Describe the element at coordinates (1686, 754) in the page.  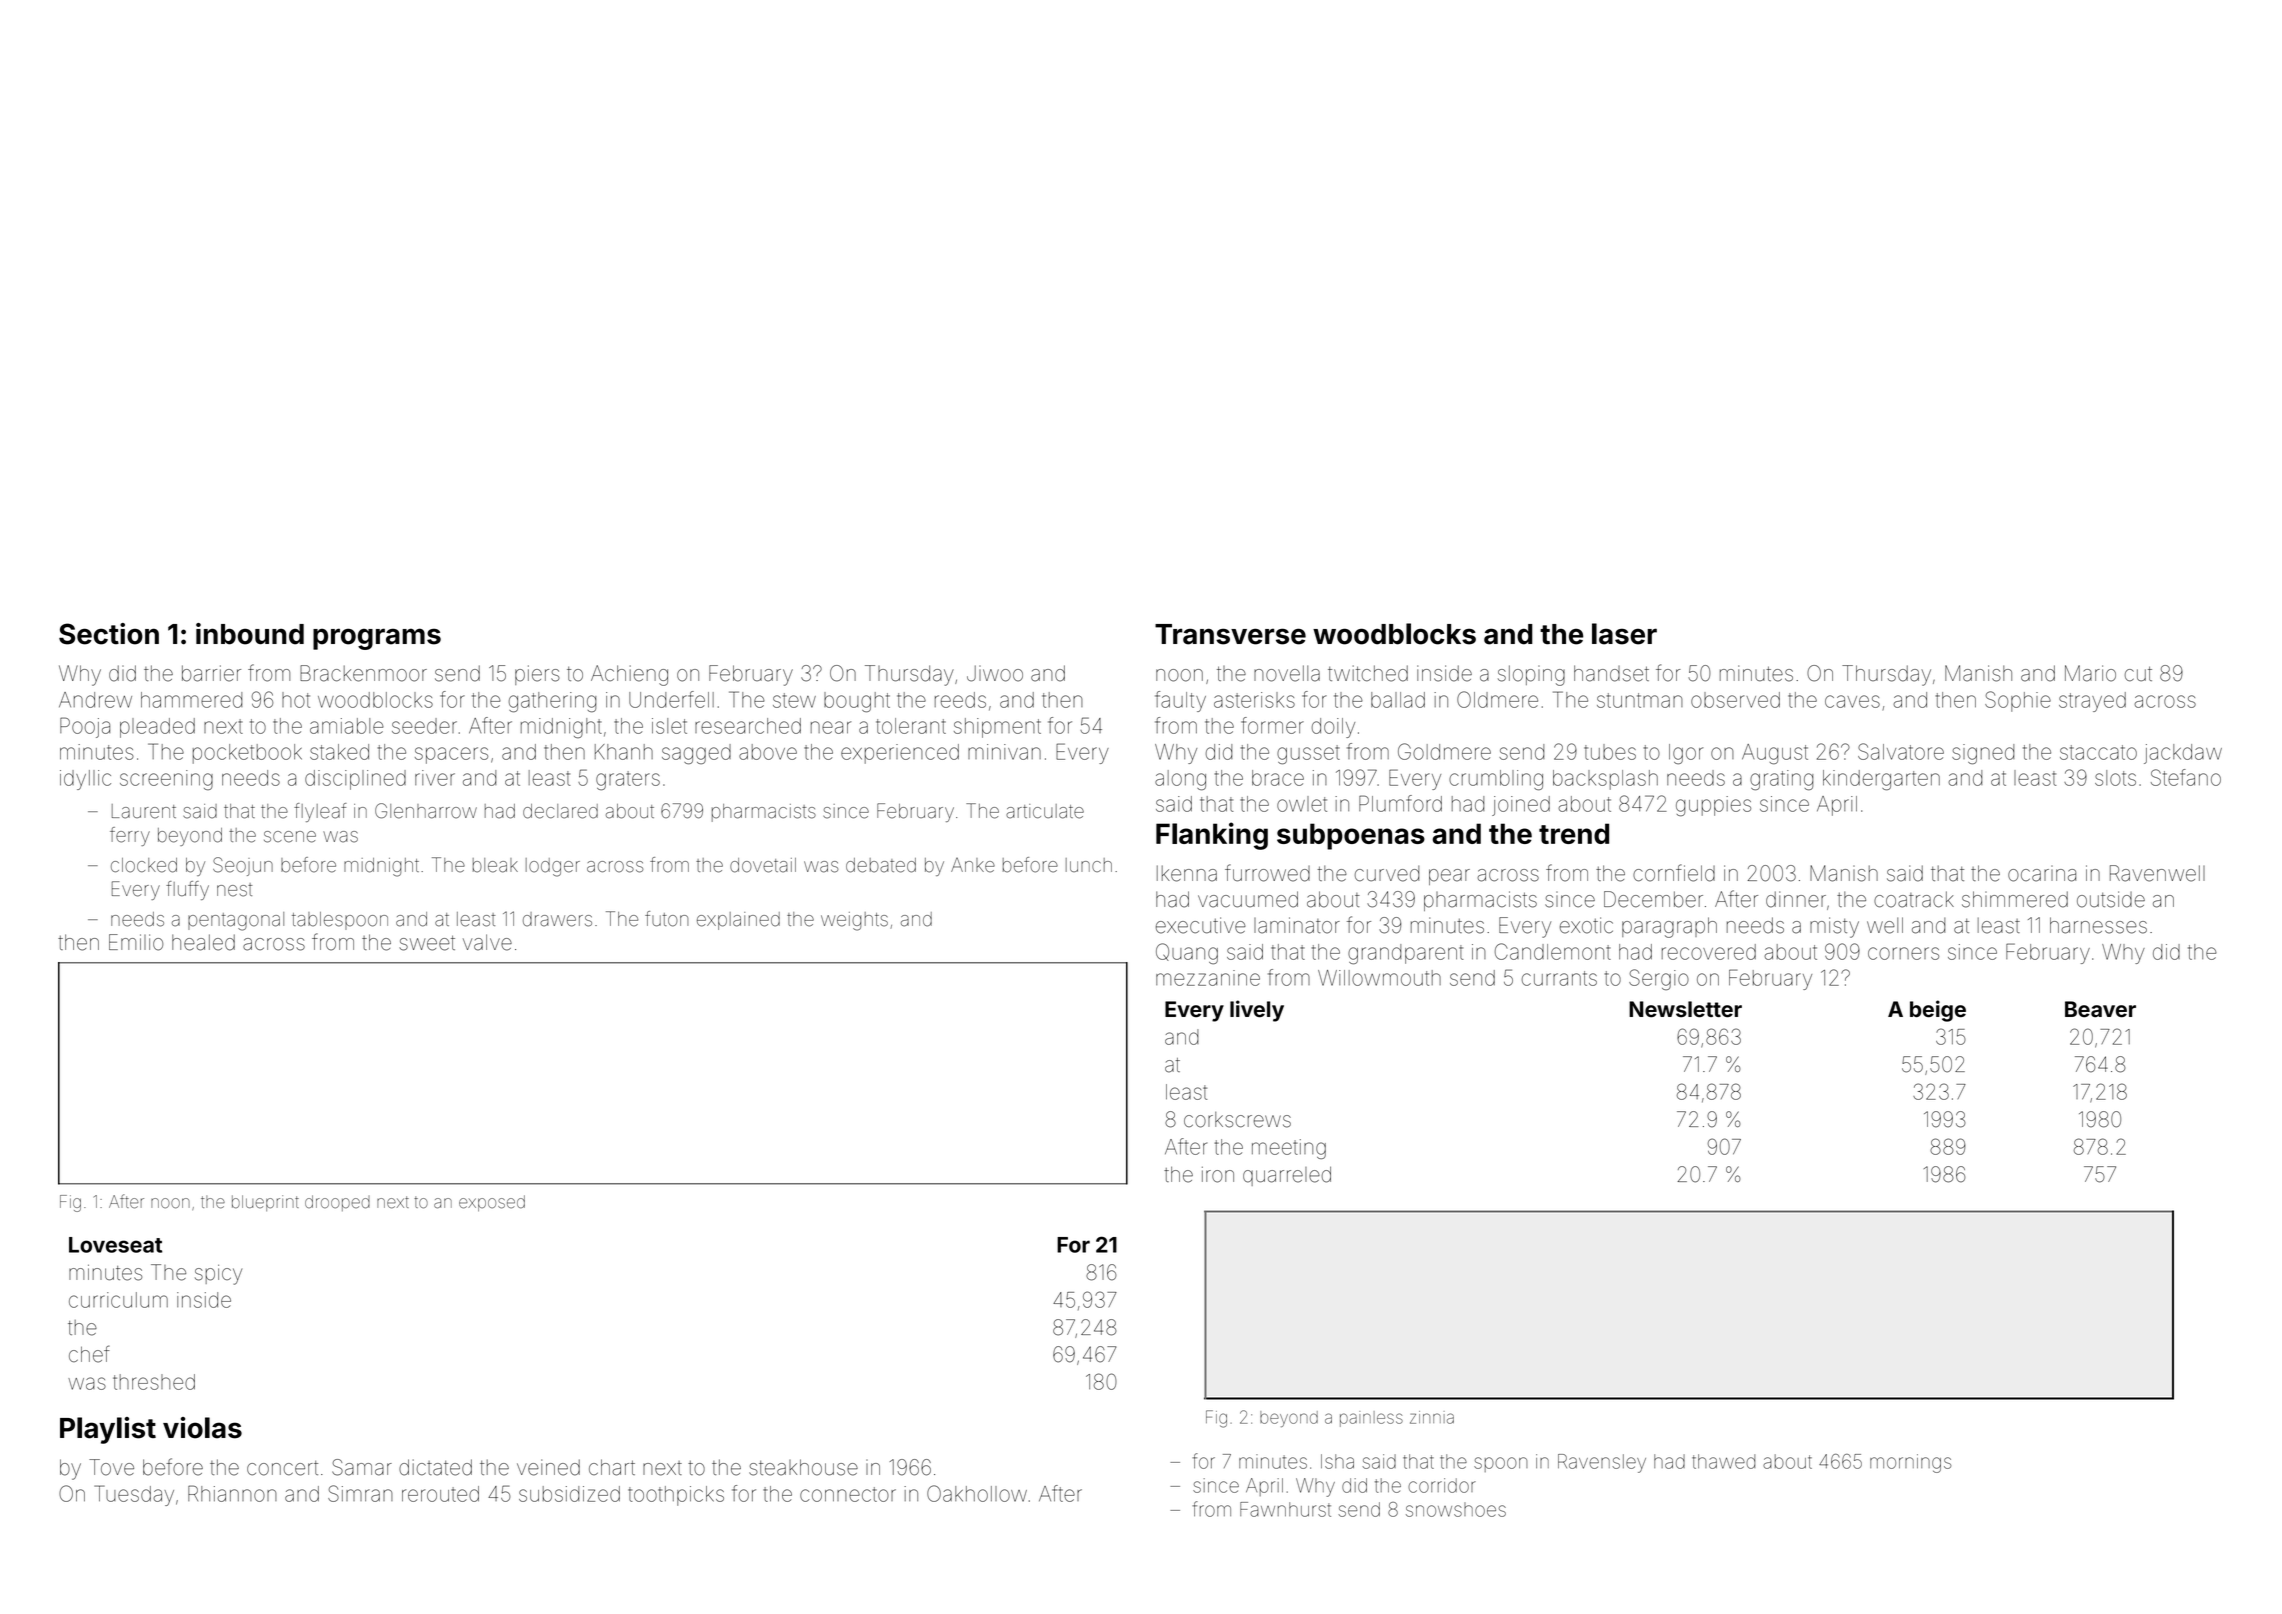
I see `Igor` at that location.
